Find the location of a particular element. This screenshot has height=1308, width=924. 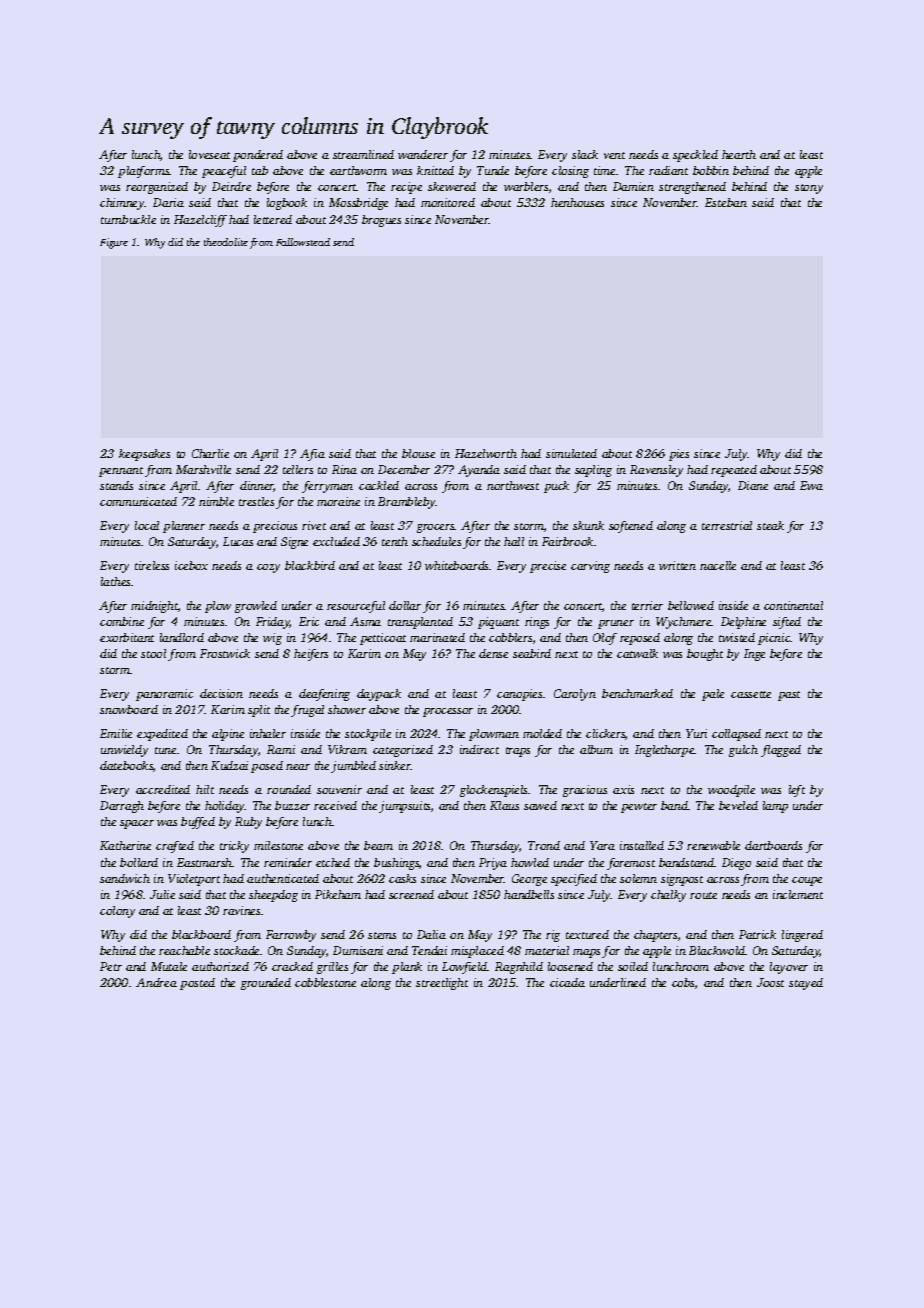

theodolite is located at coordinates (226, 242).
